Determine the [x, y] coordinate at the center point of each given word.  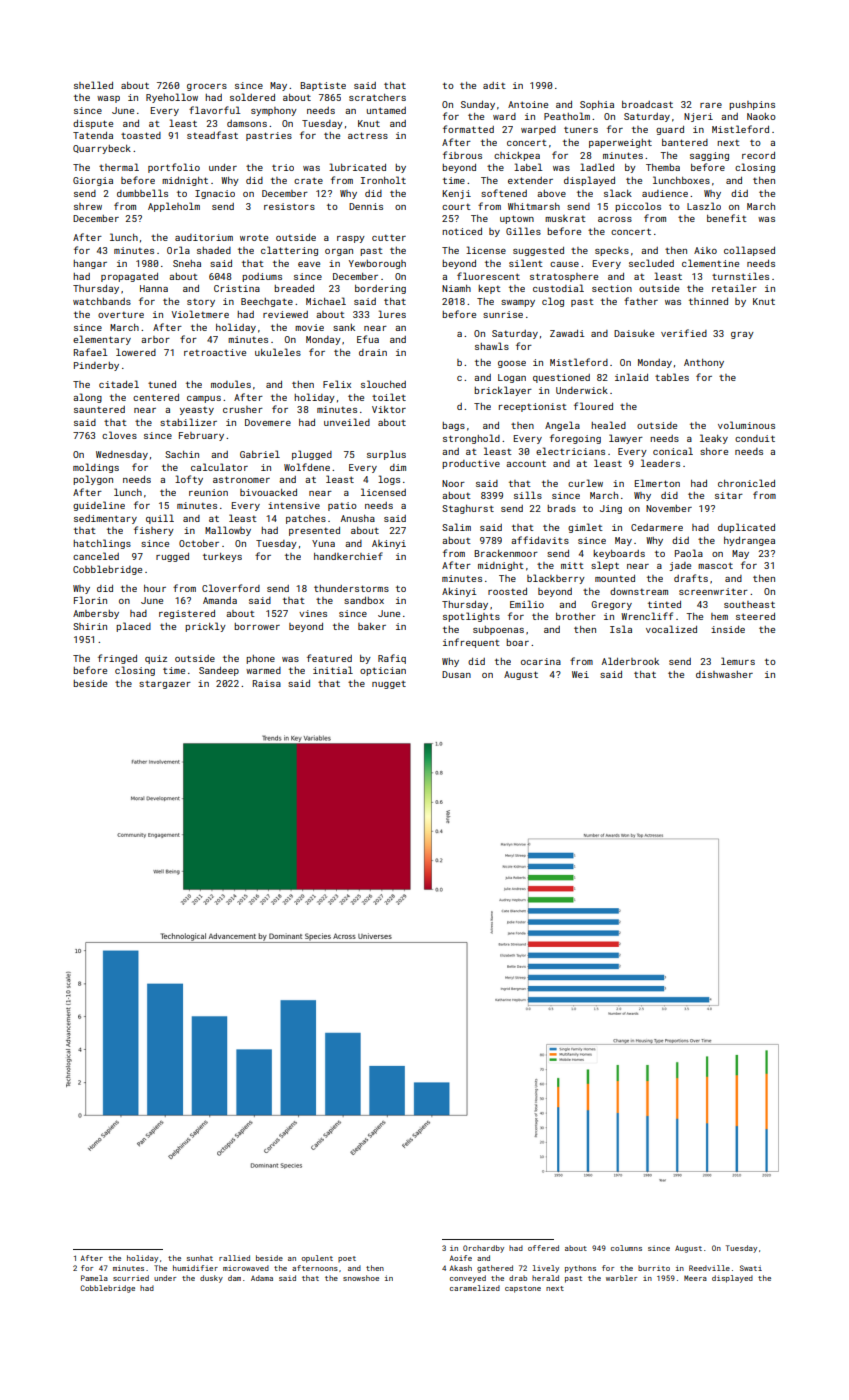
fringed [117, 659]
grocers [207, 87]
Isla [621, 629]
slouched [383, 384]
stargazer [165, 685]
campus [204, 399]
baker [372, 626]
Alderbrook [630, 661]
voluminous [746, 425]
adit [494, 85]
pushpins [752, 105]
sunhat [200, 1258]
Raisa [267, 683]
